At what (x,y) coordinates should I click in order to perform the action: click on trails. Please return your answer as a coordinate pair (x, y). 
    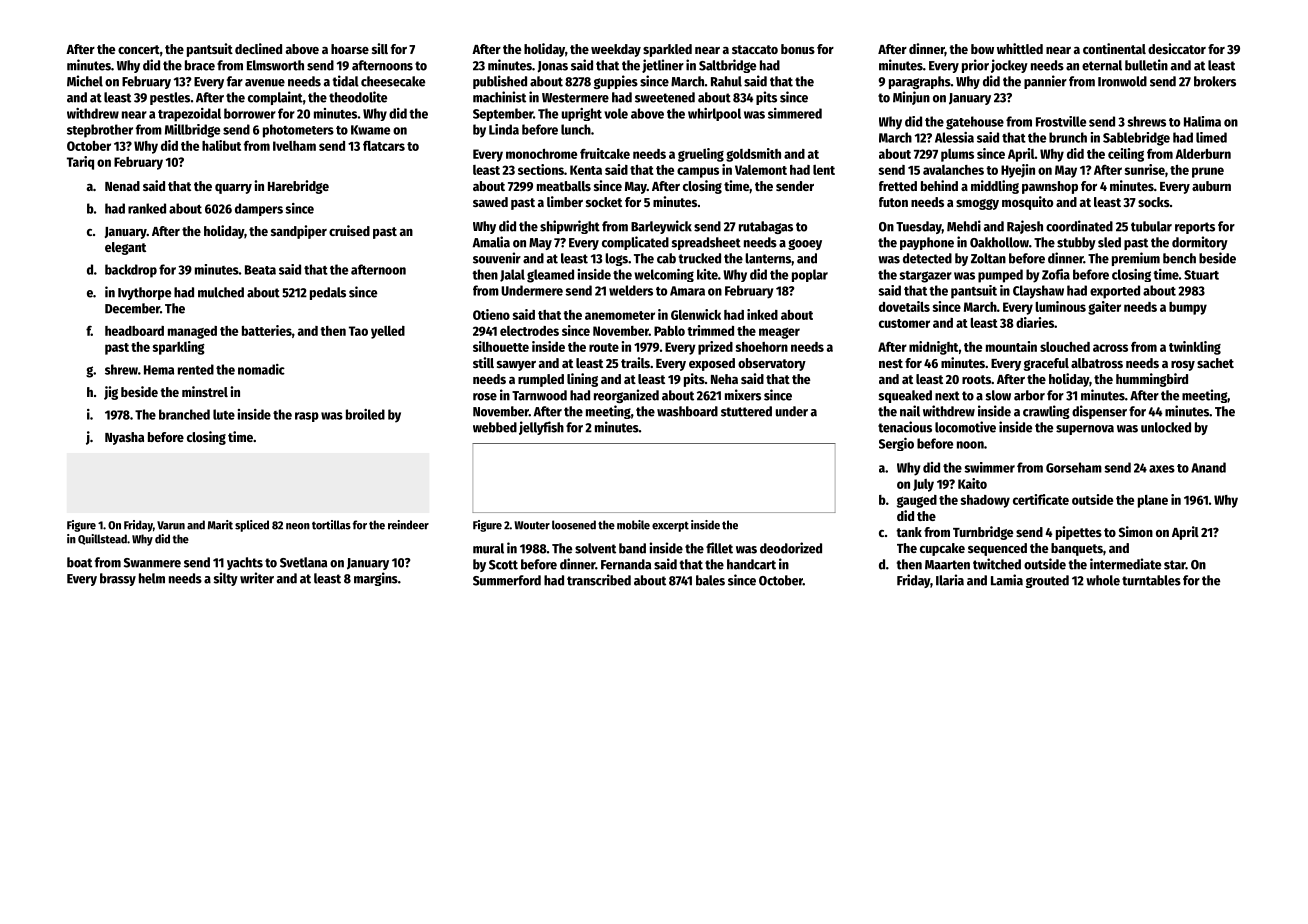
    Looking at the image, I should click on (635, 362).
